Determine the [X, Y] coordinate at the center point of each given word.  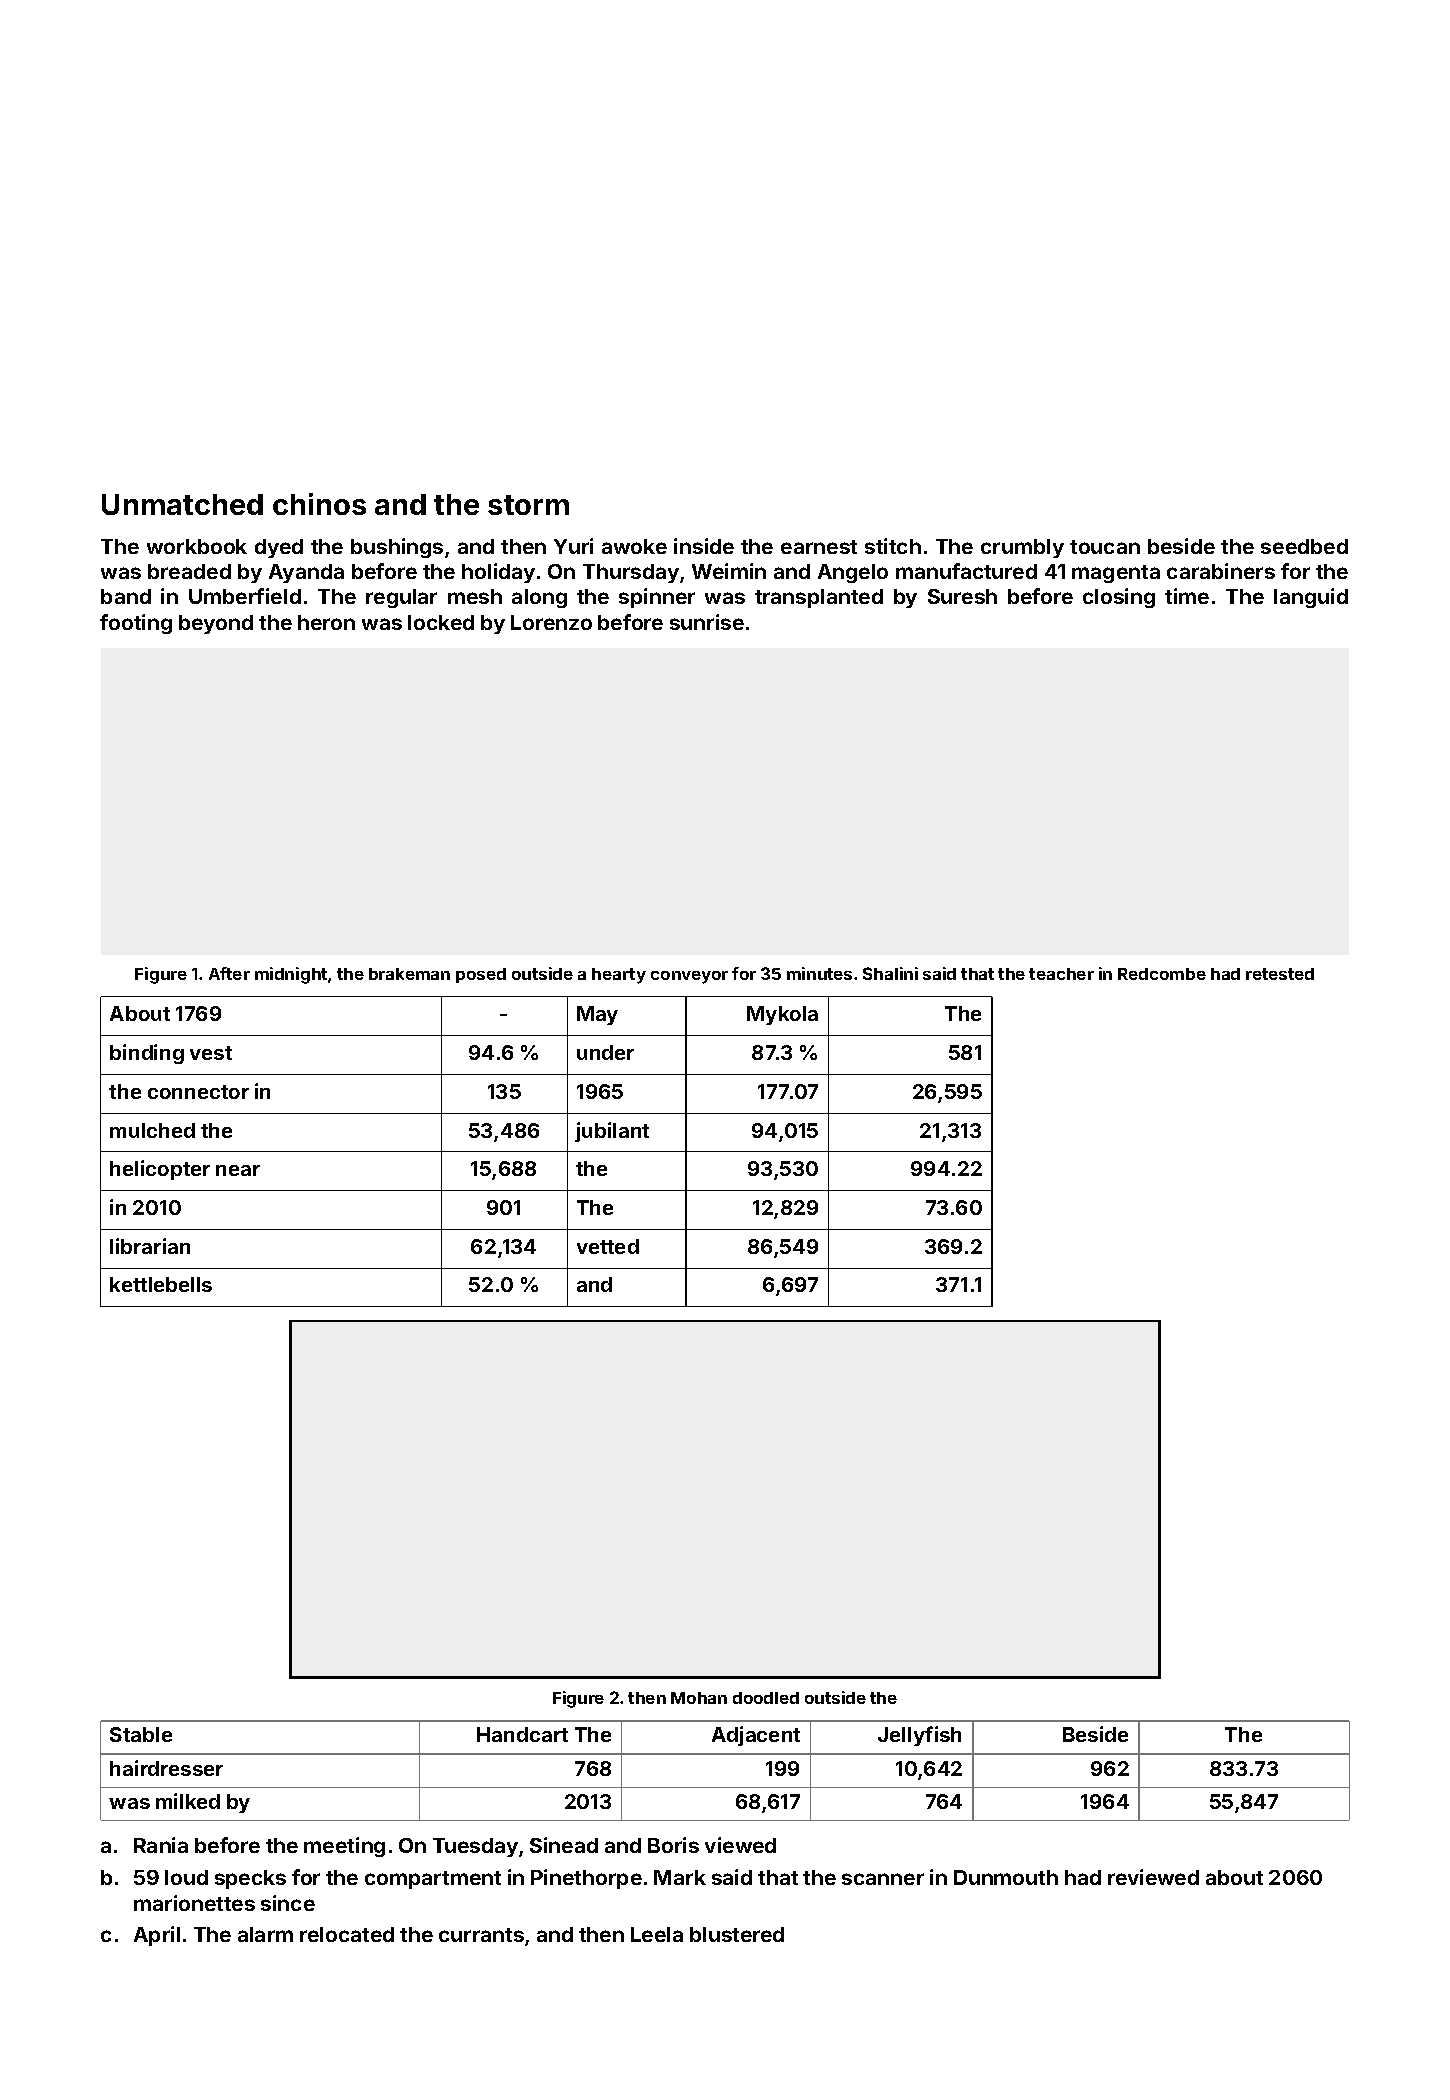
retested [1280, 974]
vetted [608, 1246]
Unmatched [182, 504]
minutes [819, 973]
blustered [737, 1934]
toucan [1105, 547]
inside [704, 546]
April [157, 1936]
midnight [291, 975]
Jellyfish [919, 1736]
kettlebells [161, 1284]
